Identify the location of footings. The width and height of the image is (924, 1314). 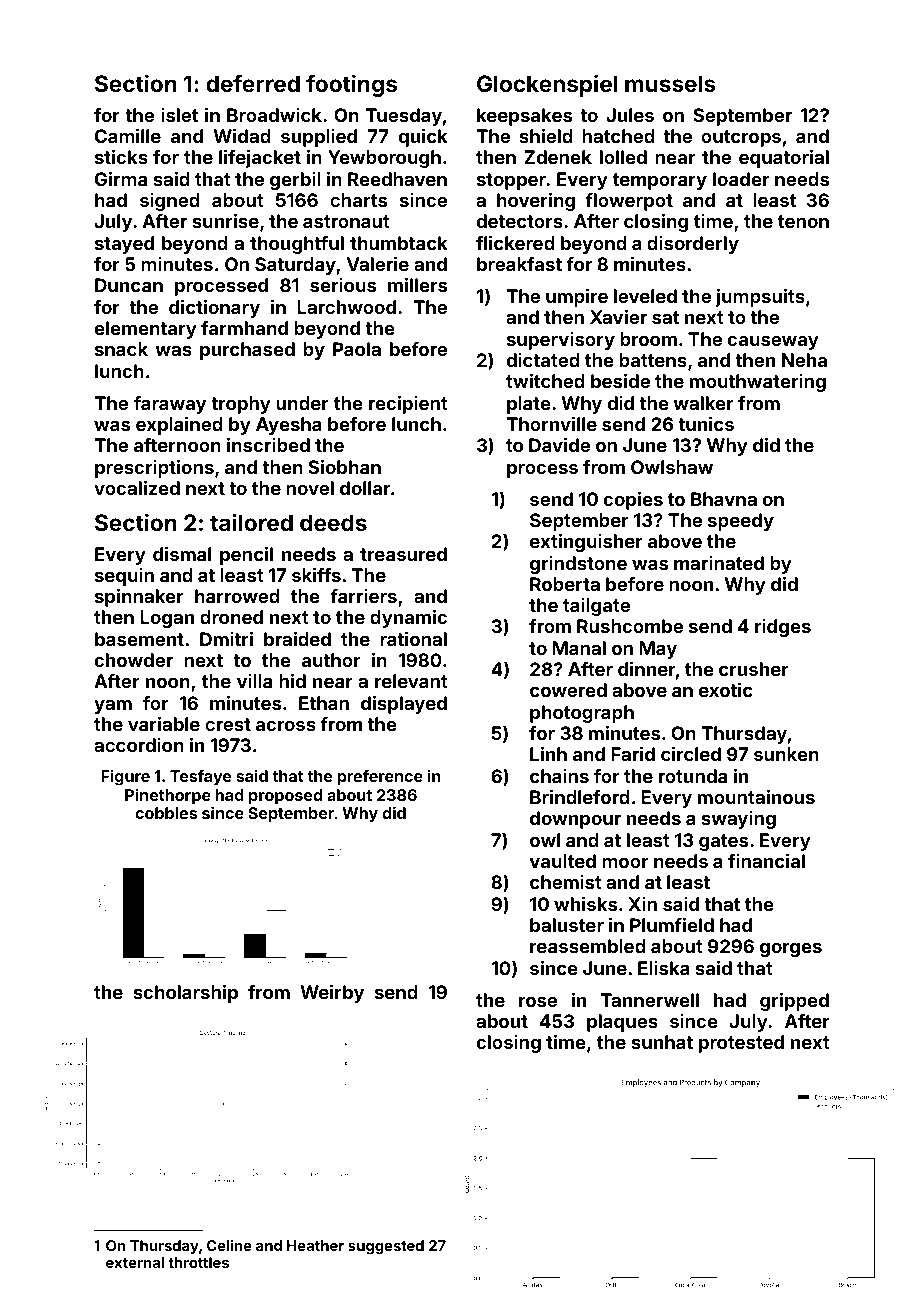
(351, 85).
